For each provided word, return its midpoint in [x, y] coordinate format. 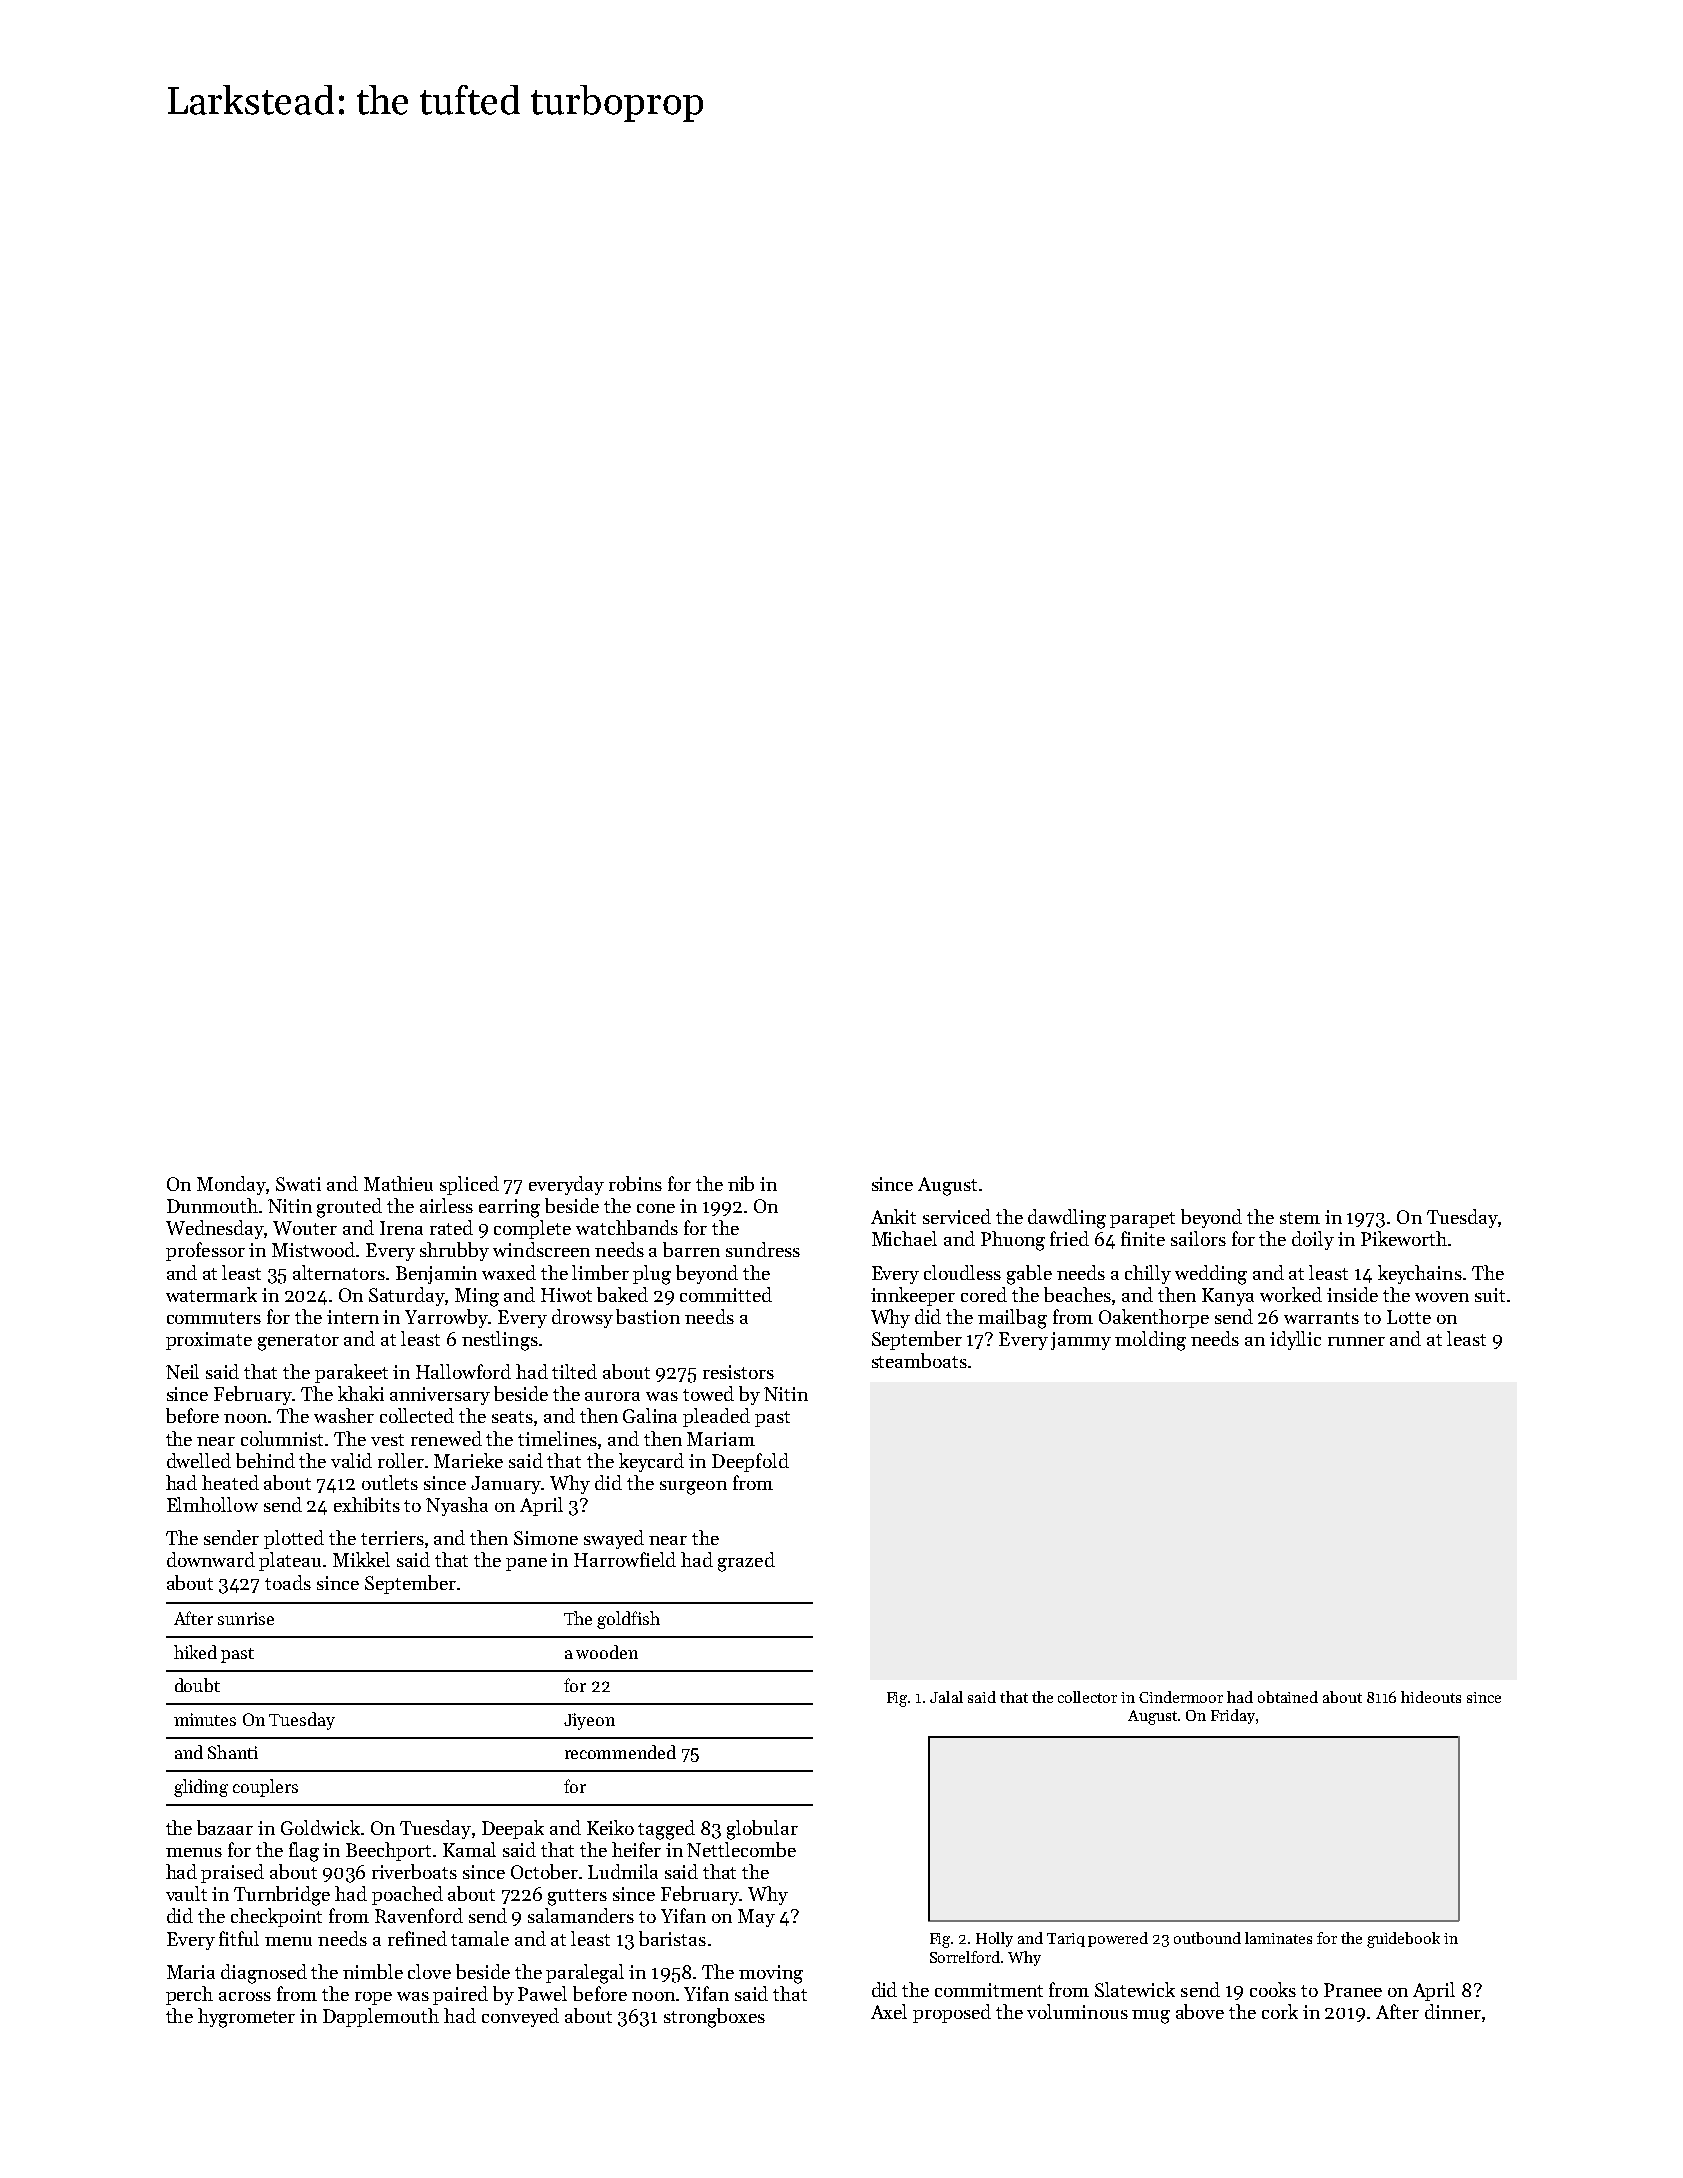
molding [1150, 1341]
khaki [361, 1393]
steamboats [919, 1360]
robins [635, 1183]
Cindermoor [1181, 1697]
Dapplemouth [381, 2017]
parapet [1142, 1220]
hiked [195, 1652]
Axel [889, 2011]
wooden [607, 1652]
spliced [469, 1185]
